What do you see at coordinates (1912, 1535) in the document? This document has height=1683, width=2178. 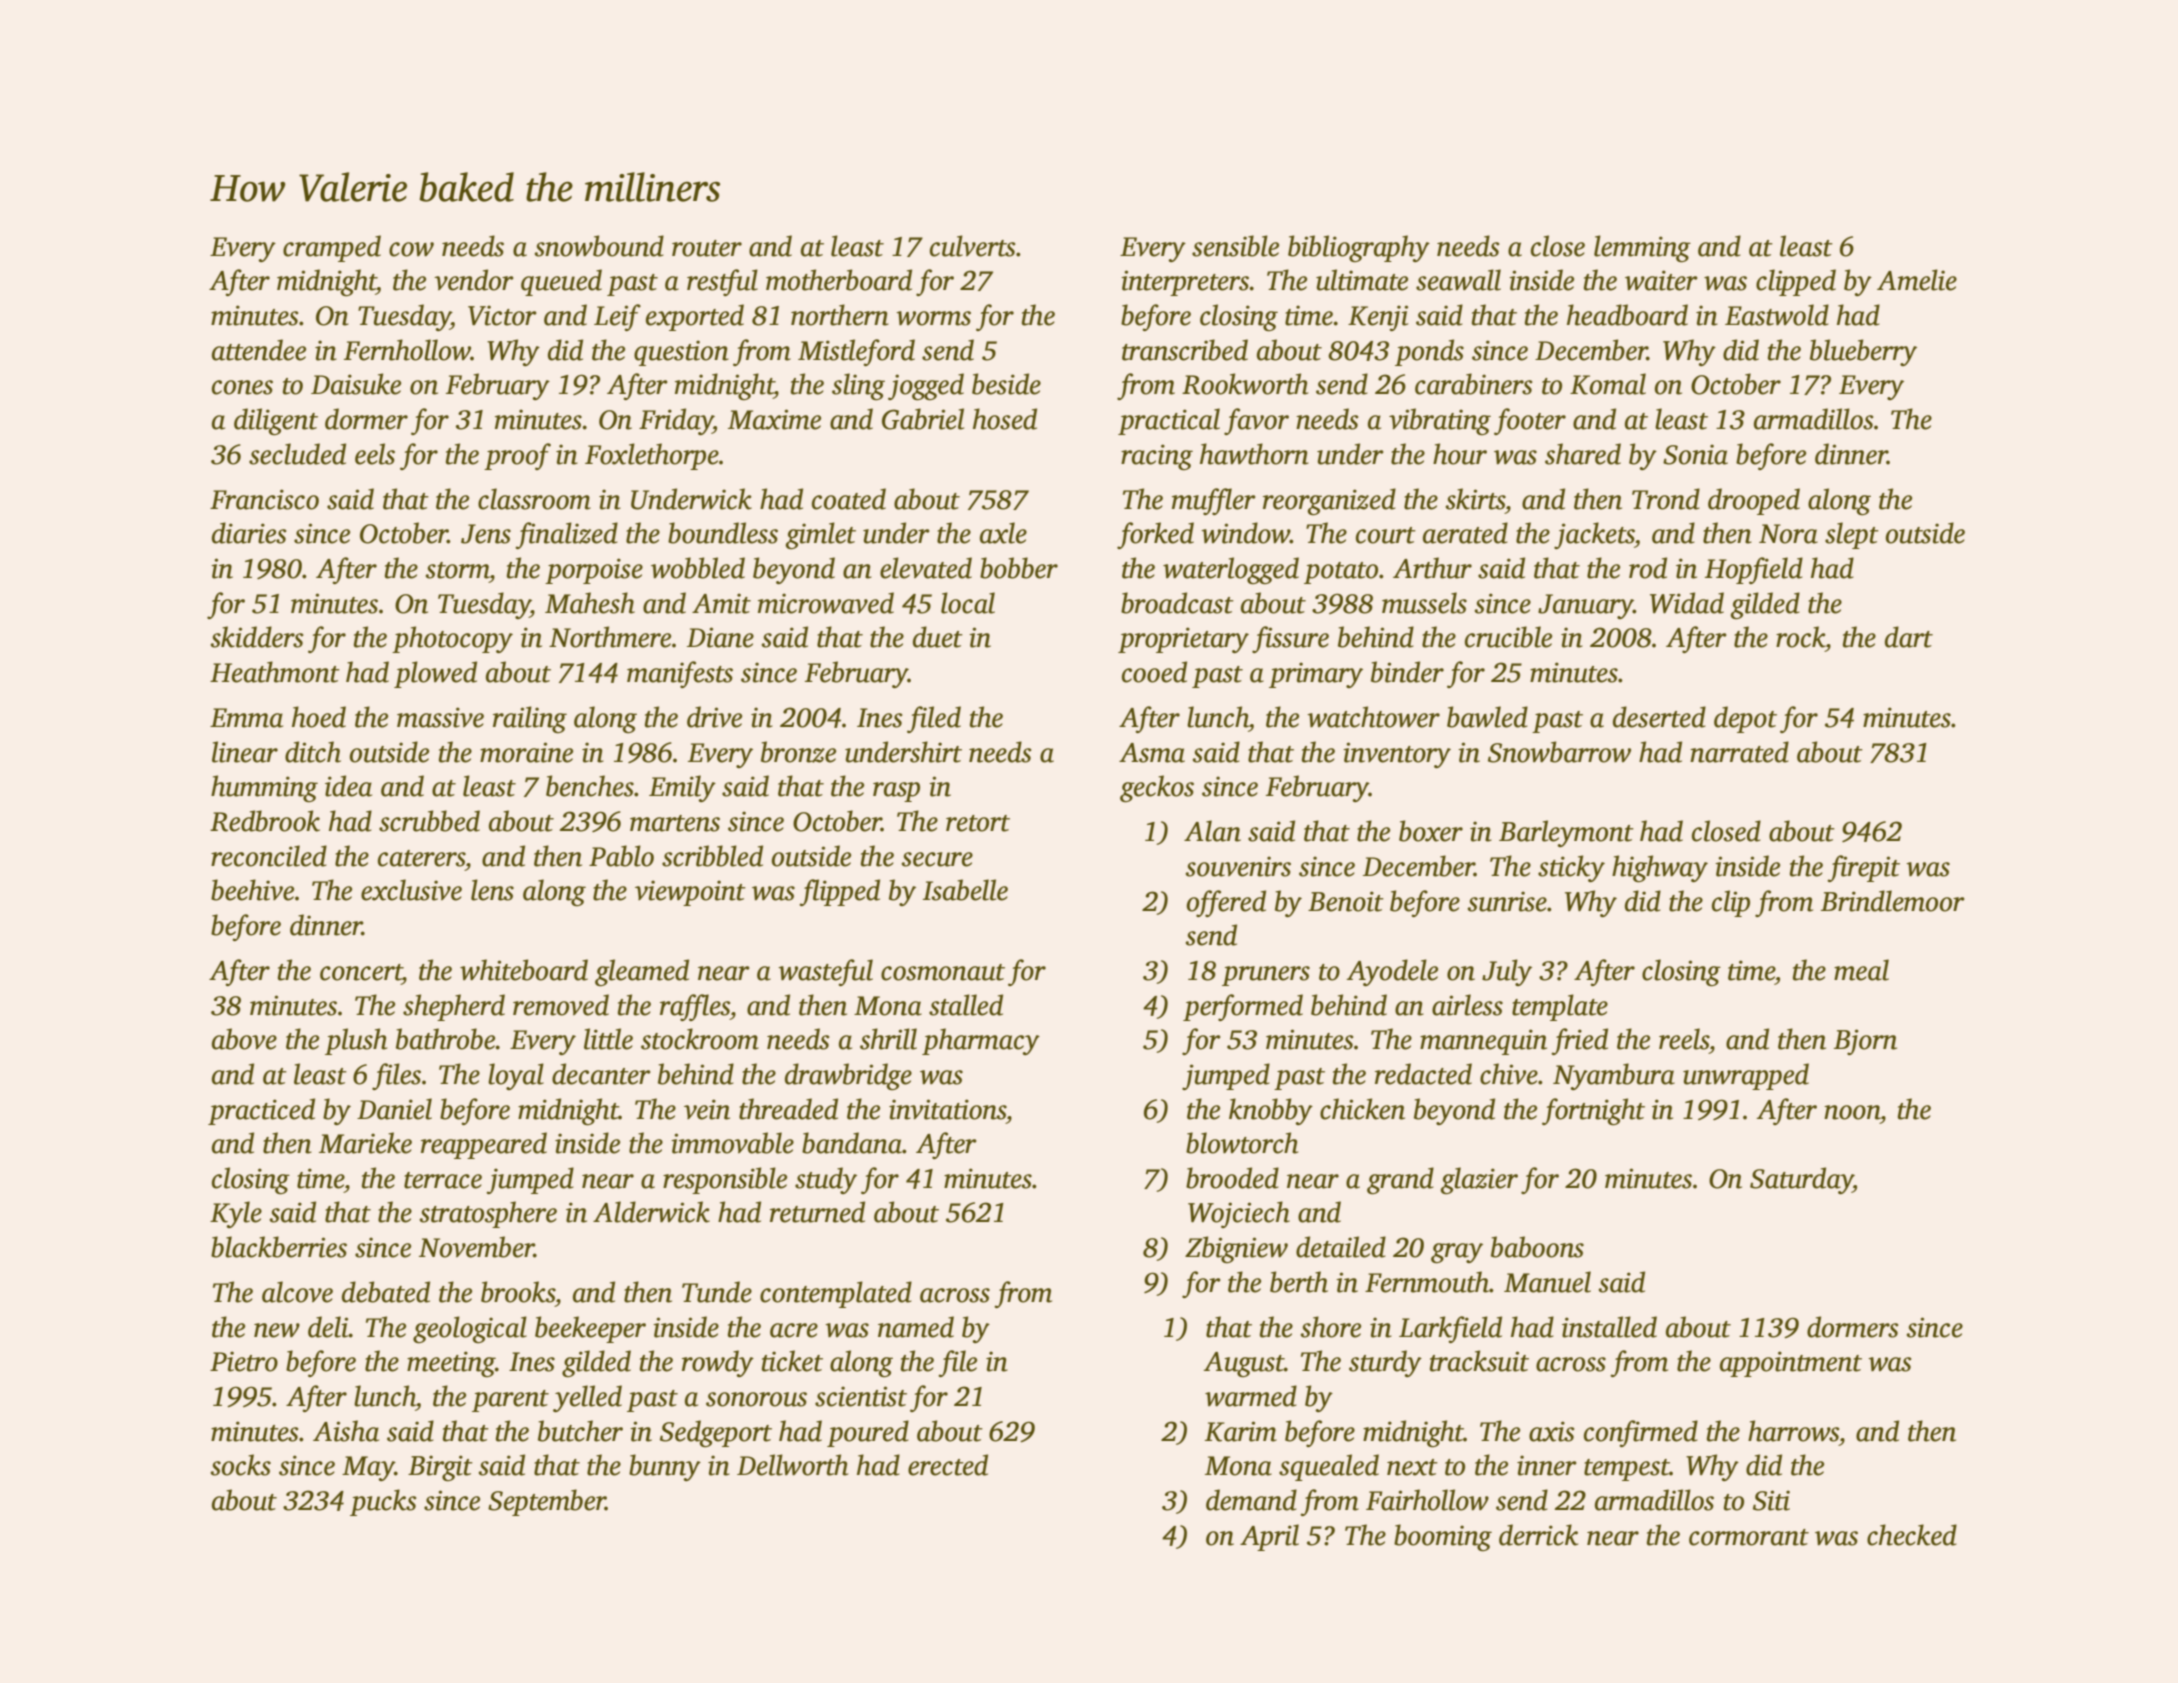 I see `checked` at bounding box center [1912, 1535].
